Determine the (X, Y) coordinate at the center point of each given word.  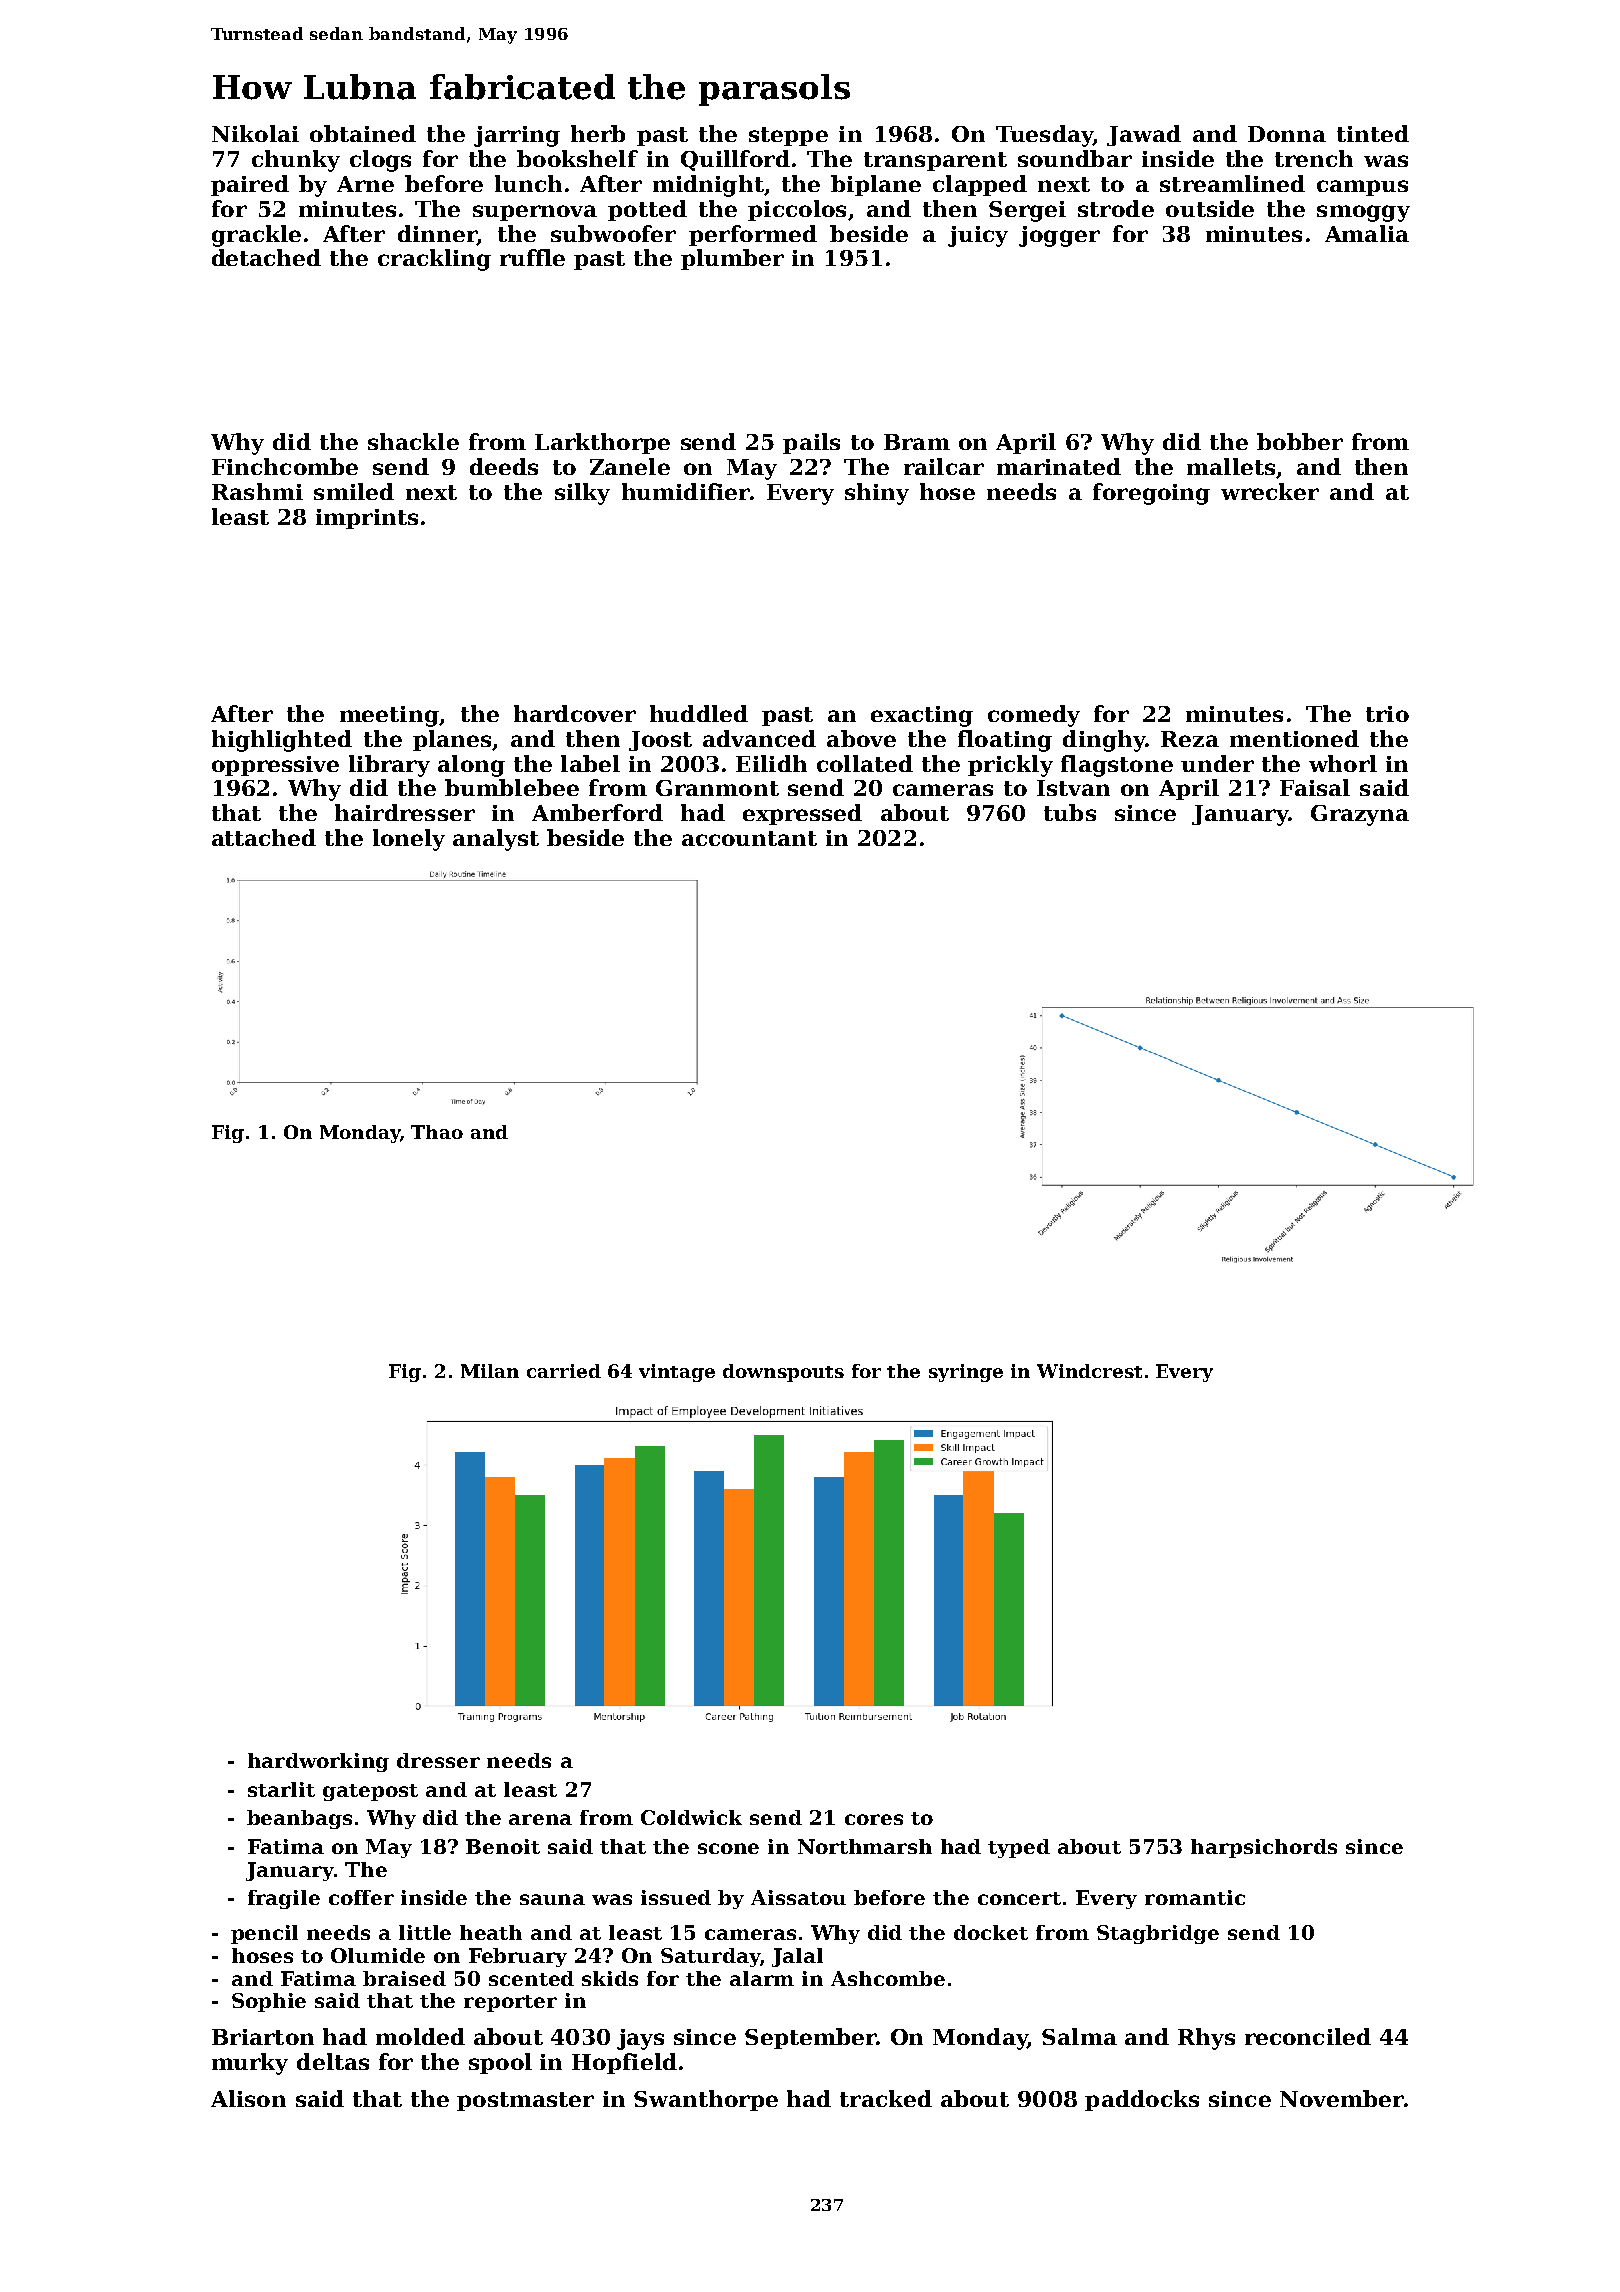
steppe (788, 136)
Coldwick (691, 1817)
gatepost (370, 1792)
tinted (1373, 133)
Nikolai (255, 133)
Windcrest (1089, 1371)
